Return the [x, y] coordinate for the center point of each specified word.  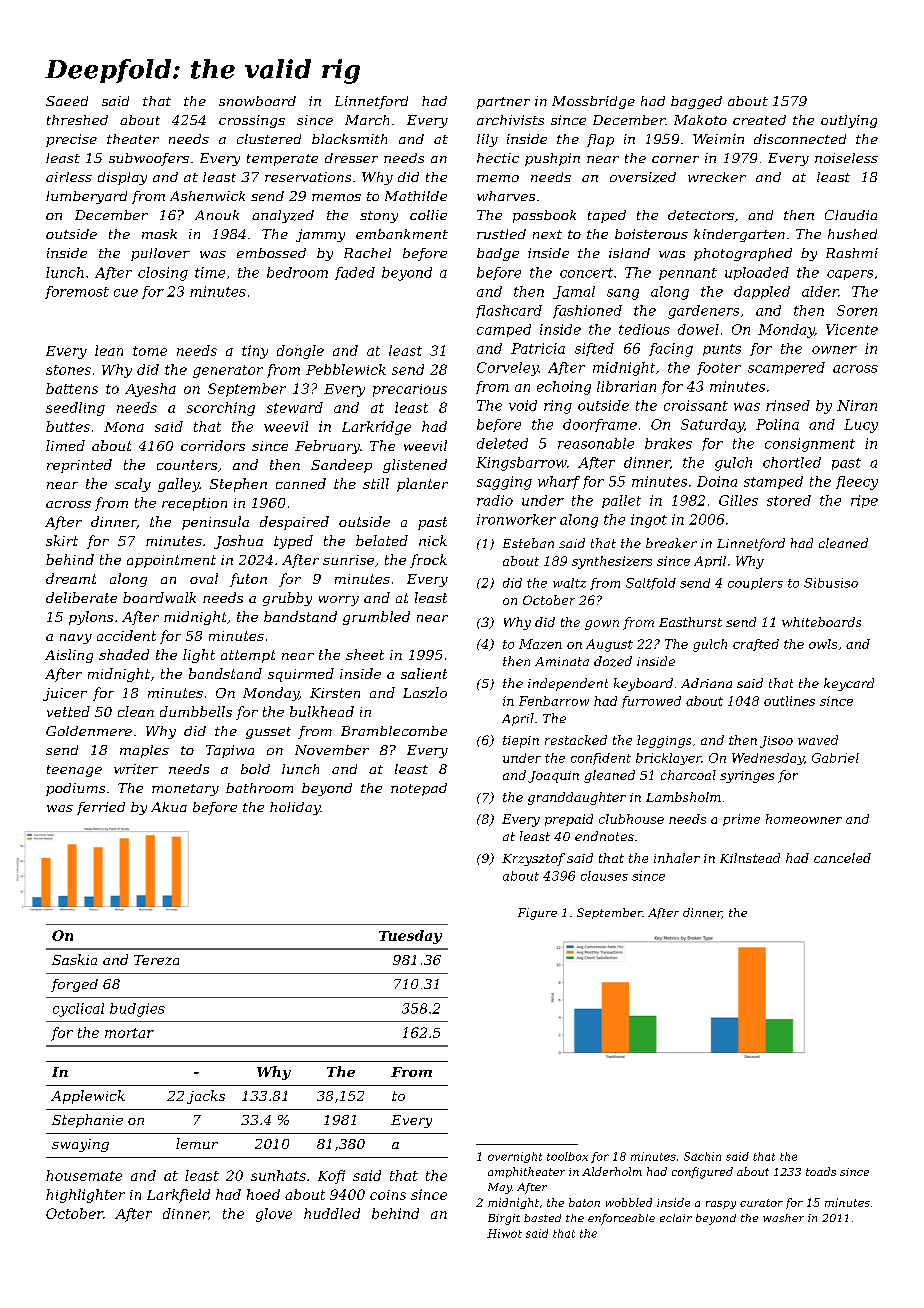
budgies [137, 1010]
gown [602, 625]
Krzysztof [533, 859]
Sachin [702, 1156]
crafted [756, 645]
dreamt [71, 578]
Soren [857, 310]
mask [159, 234]
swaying [80, 1145]
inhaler [677, 858]
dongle [300, 352]
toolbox [567, 1156]
